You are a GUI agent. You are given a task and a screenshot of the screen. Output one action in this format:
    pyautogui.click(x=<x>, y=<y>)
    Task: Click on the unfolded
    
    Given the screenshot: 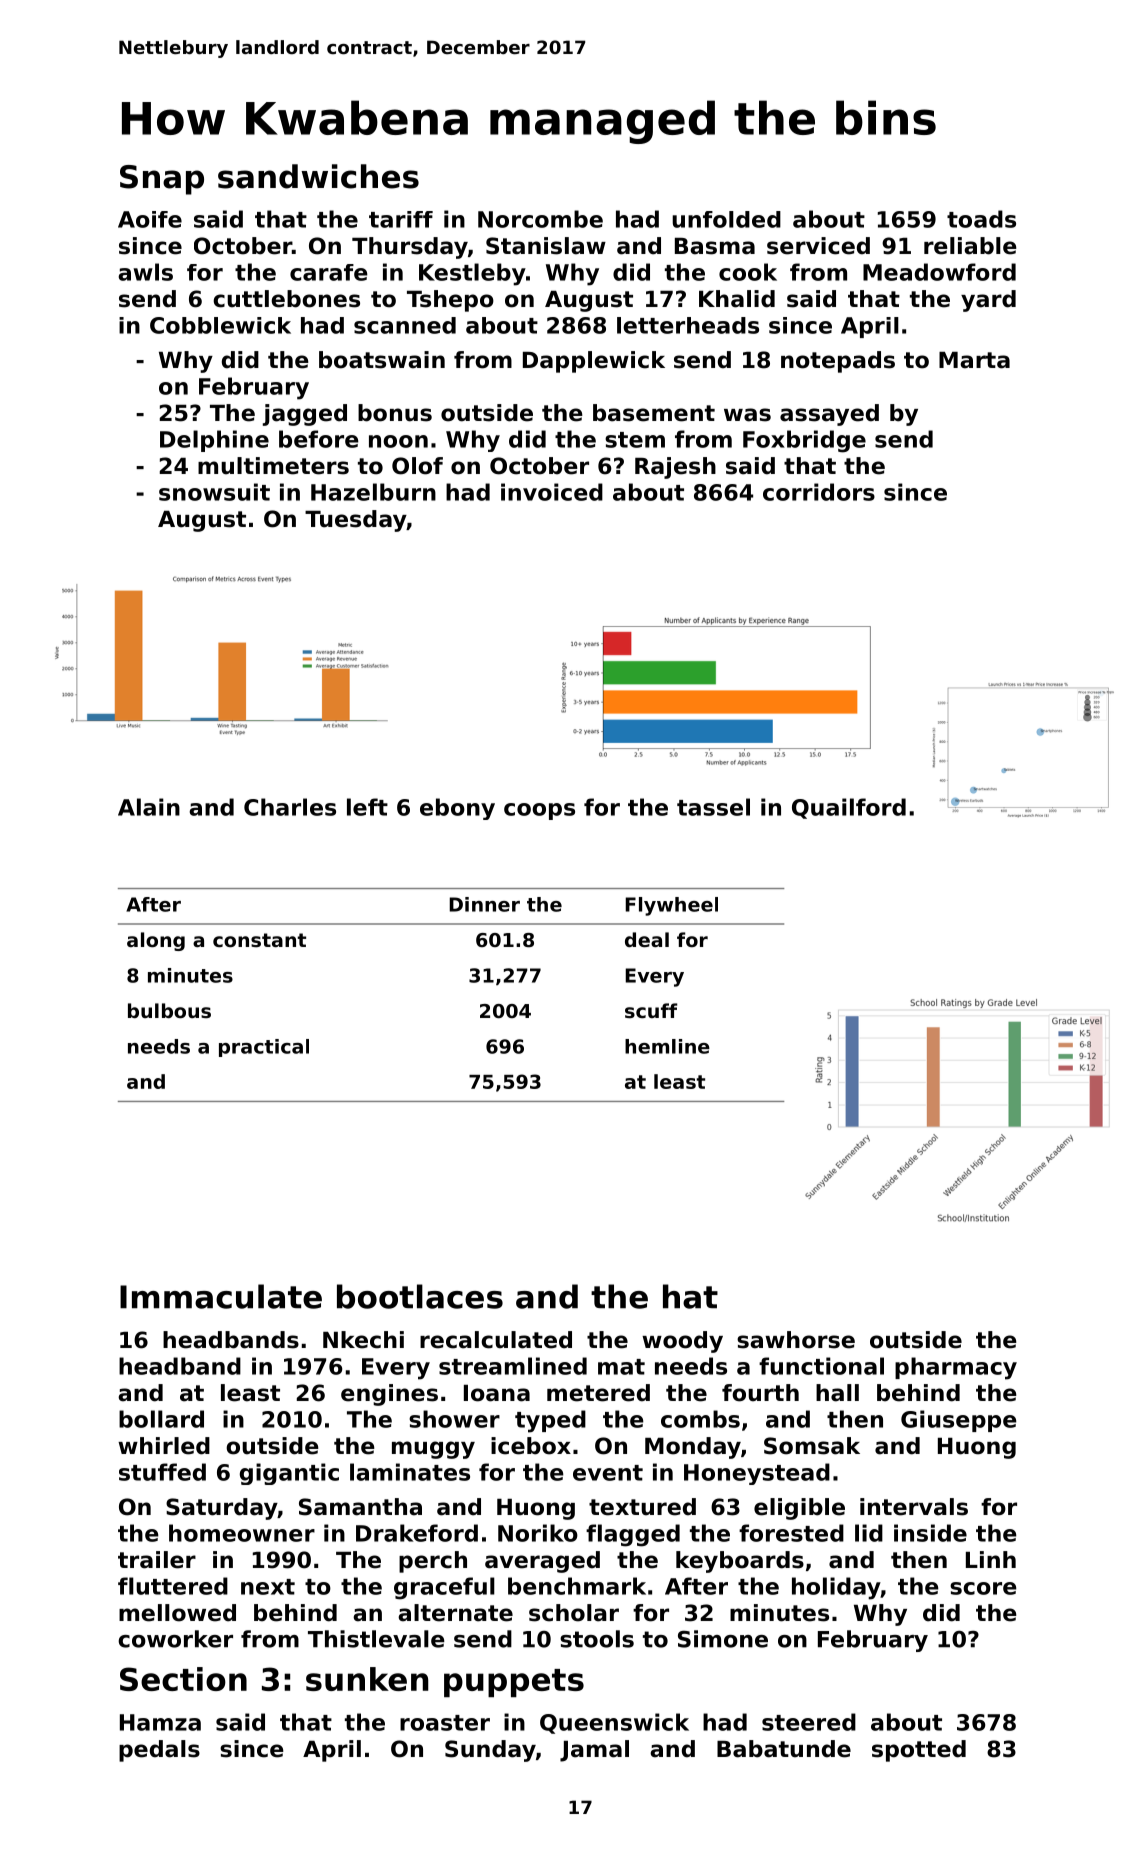 What is the action you would take?
    pyautogui.click(x=726, y=219)
